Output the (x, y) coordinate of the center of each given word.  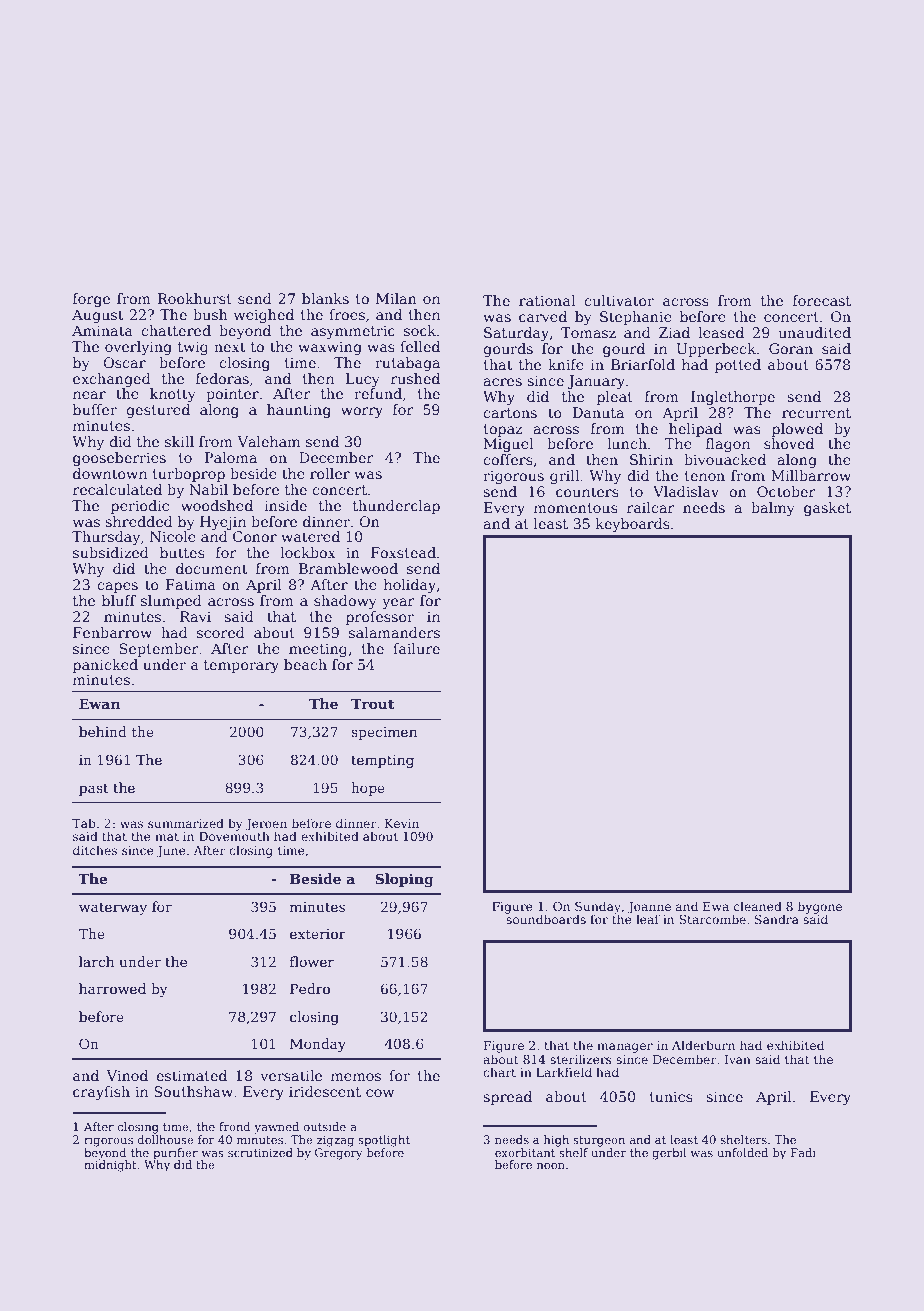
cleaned (758, 906)
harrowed (112, 988)
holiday (410, 586)
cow (380, 1093)
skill (179, 441)
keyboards (633, 525)
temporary (241, 666)
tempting (382, 761)
